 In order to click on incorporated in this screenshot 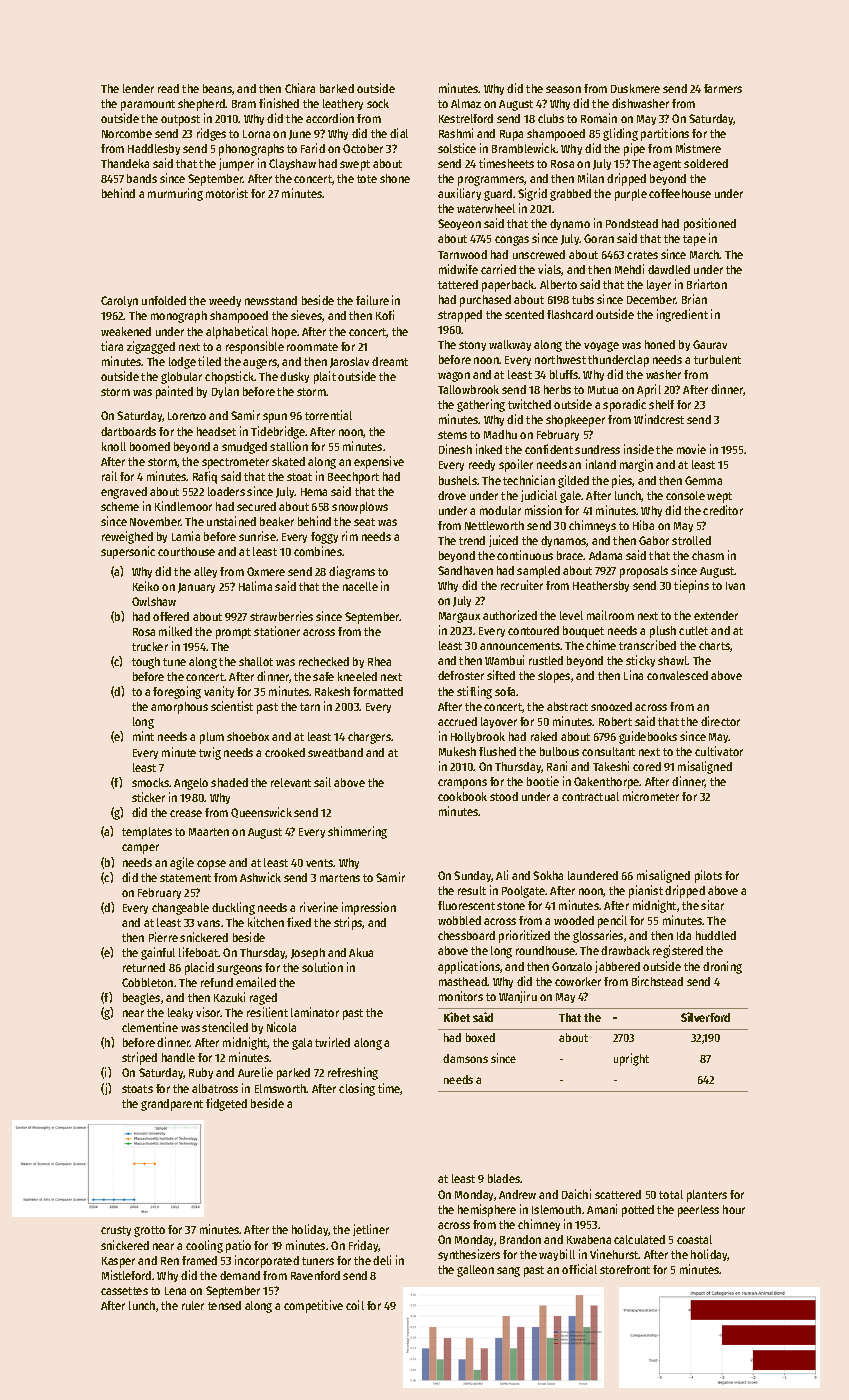, I will do `click(267, 1261)`.
